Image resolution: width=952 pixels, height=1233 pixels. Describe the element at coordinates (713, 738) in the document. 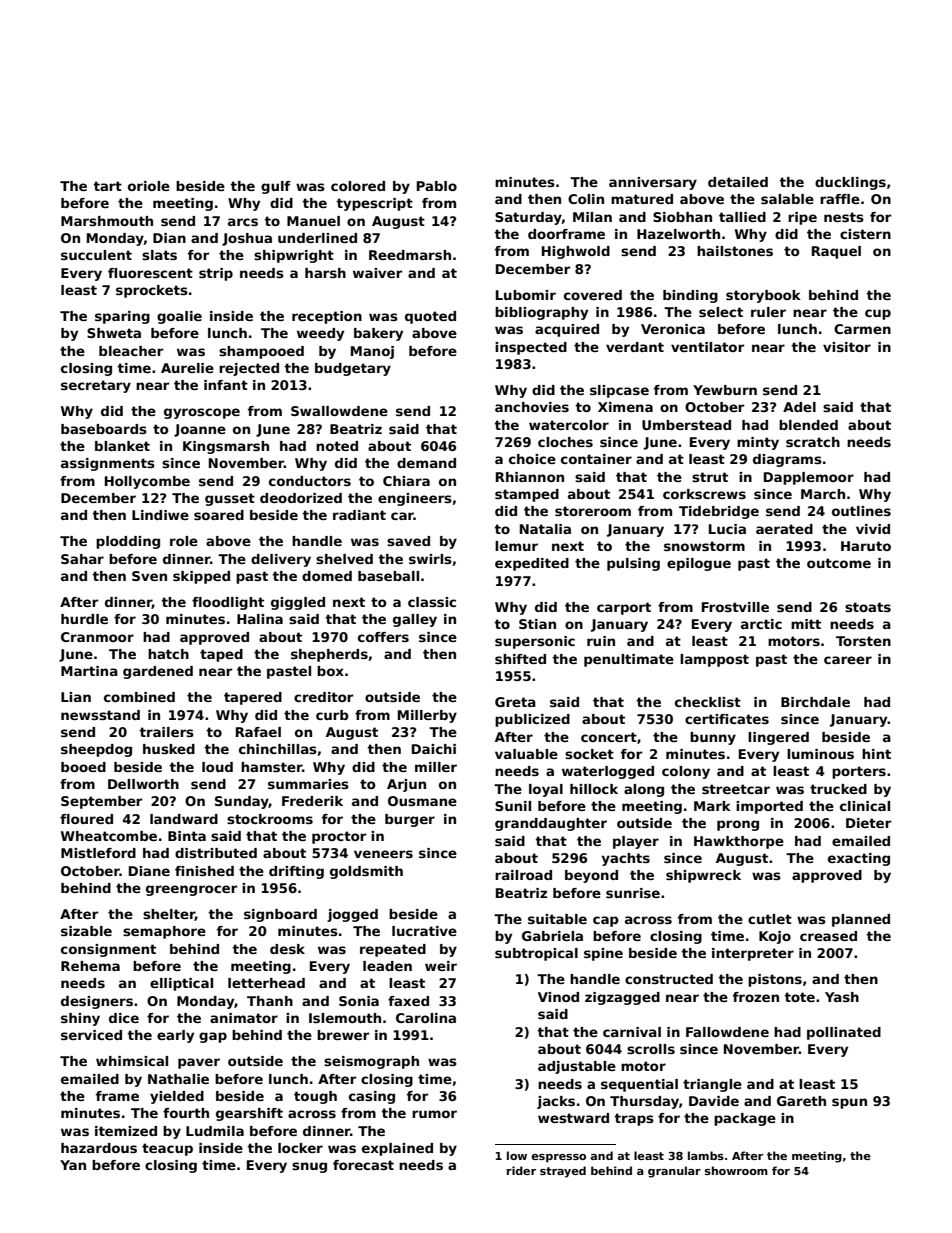

I see `bunny` at that location.
